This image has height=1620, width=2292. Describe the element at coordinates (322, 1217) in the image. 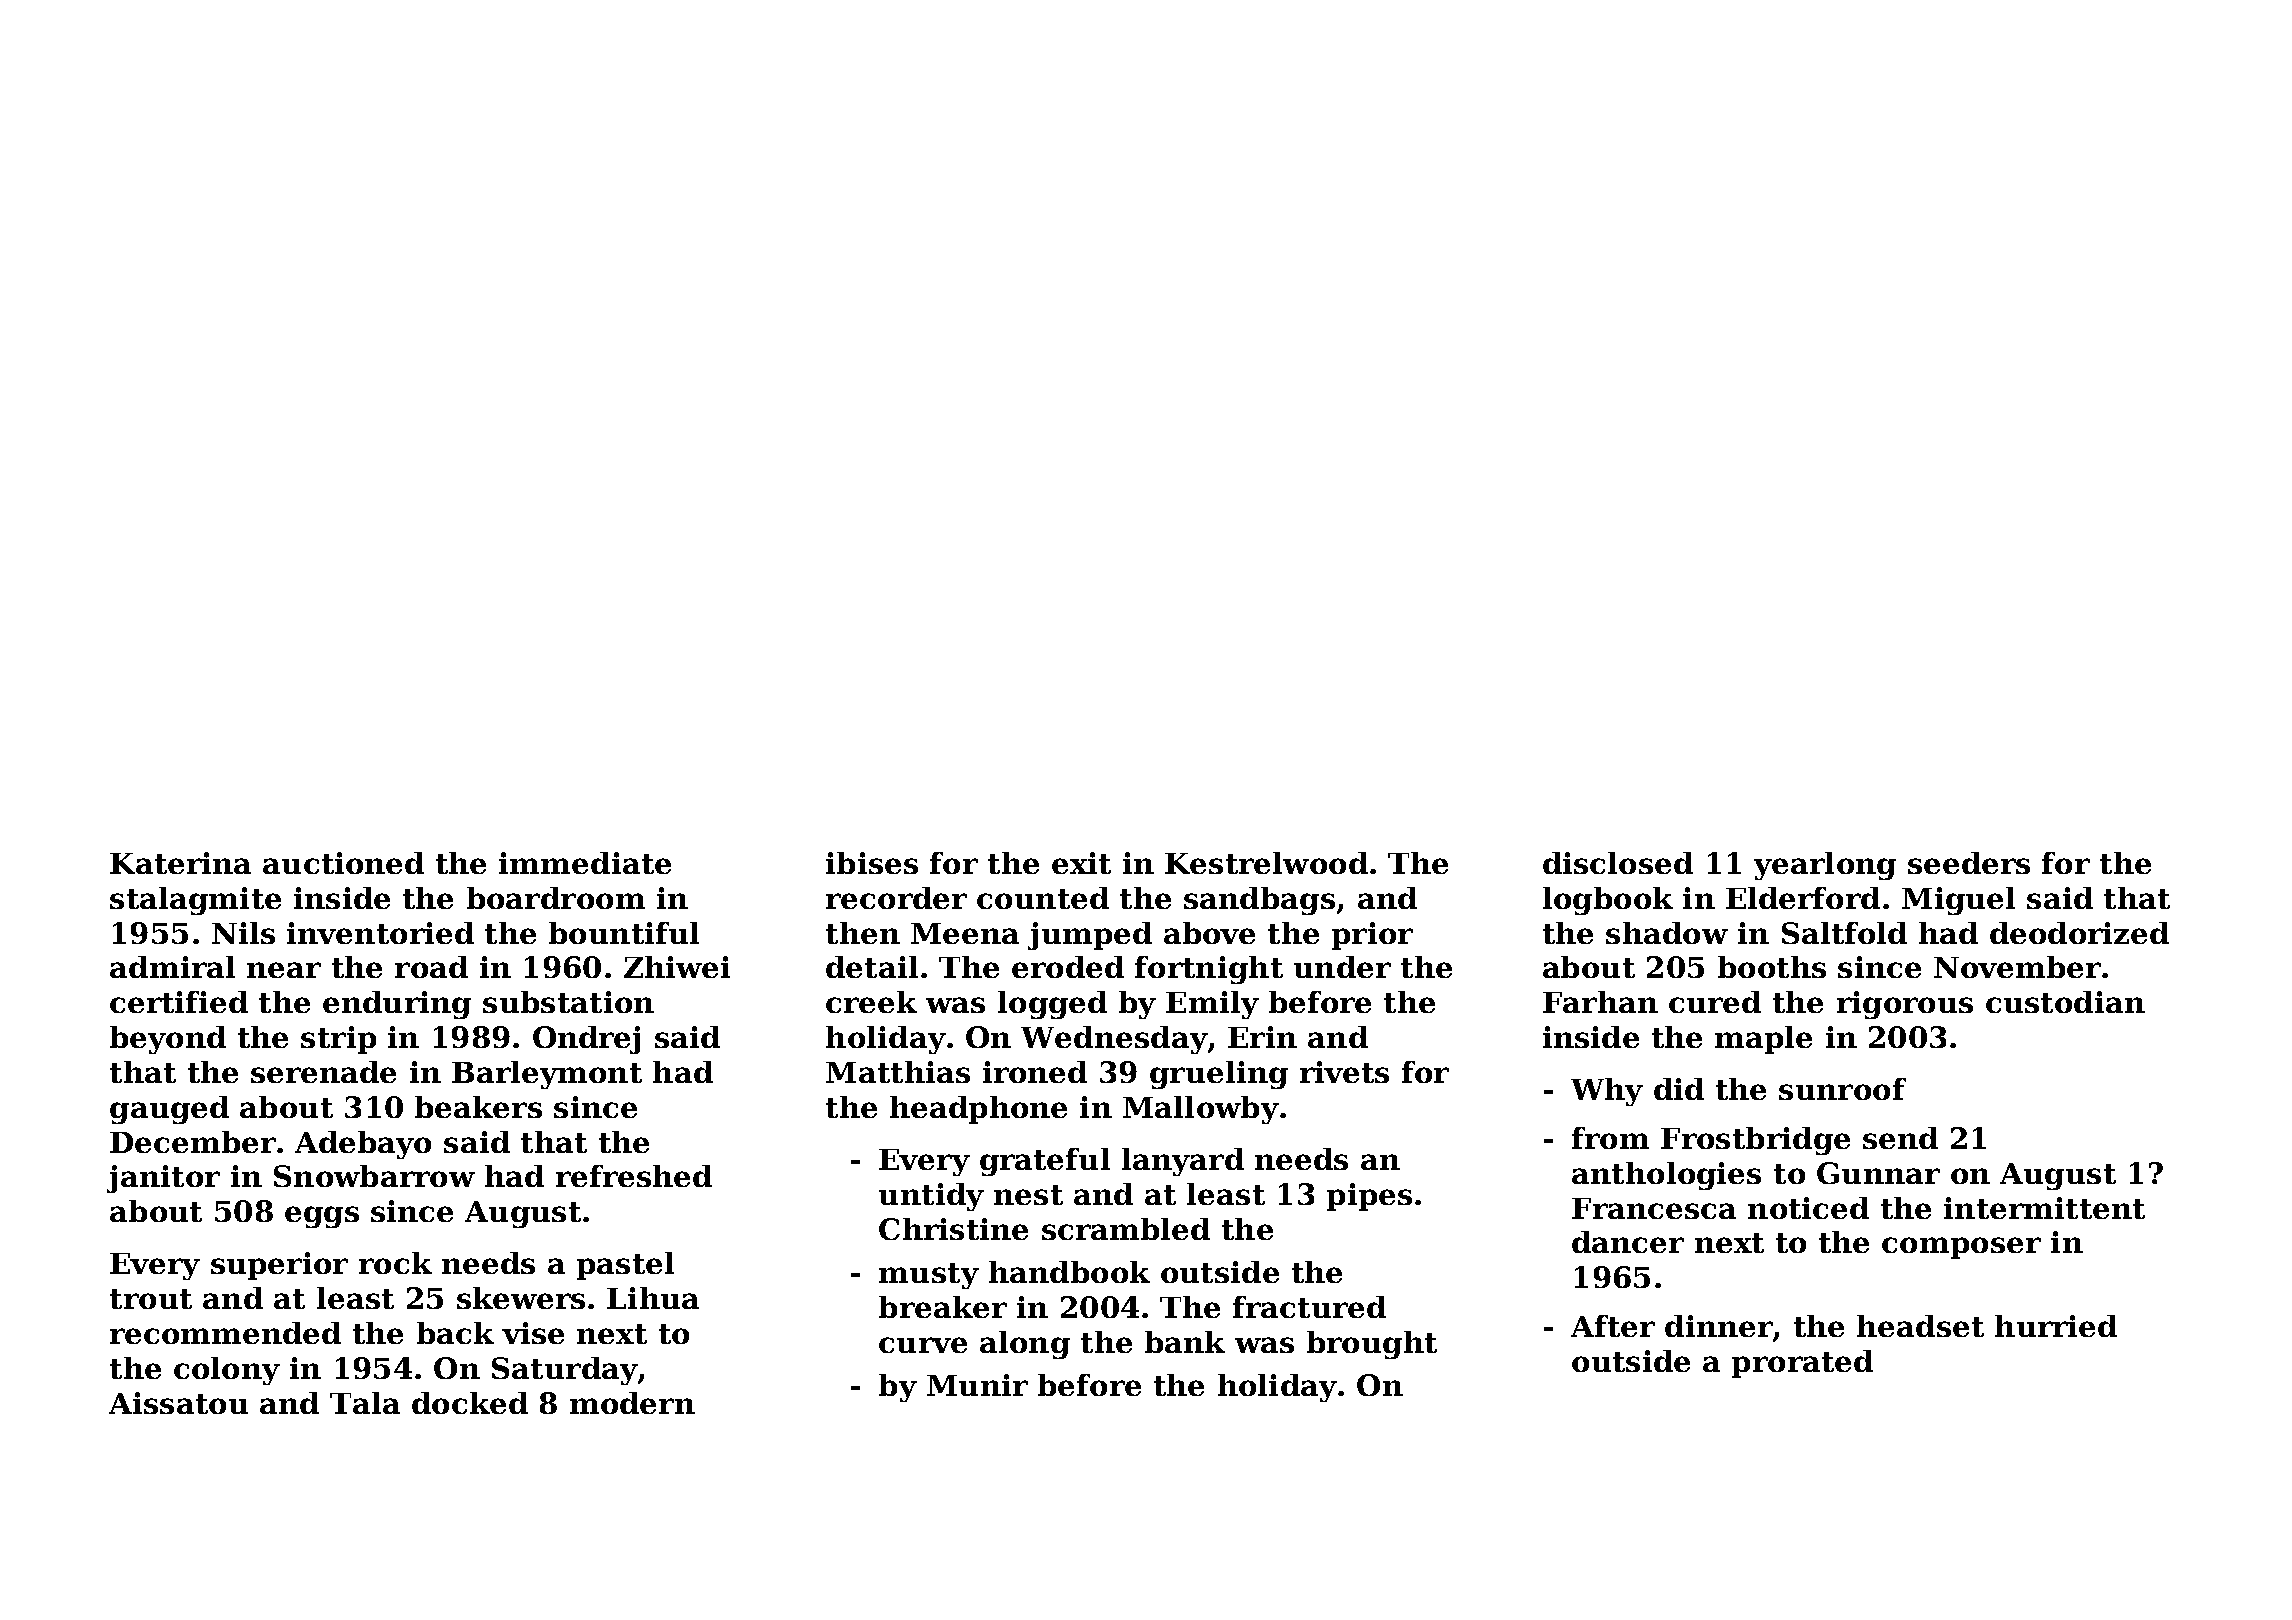

I see `eggs` at that location.
